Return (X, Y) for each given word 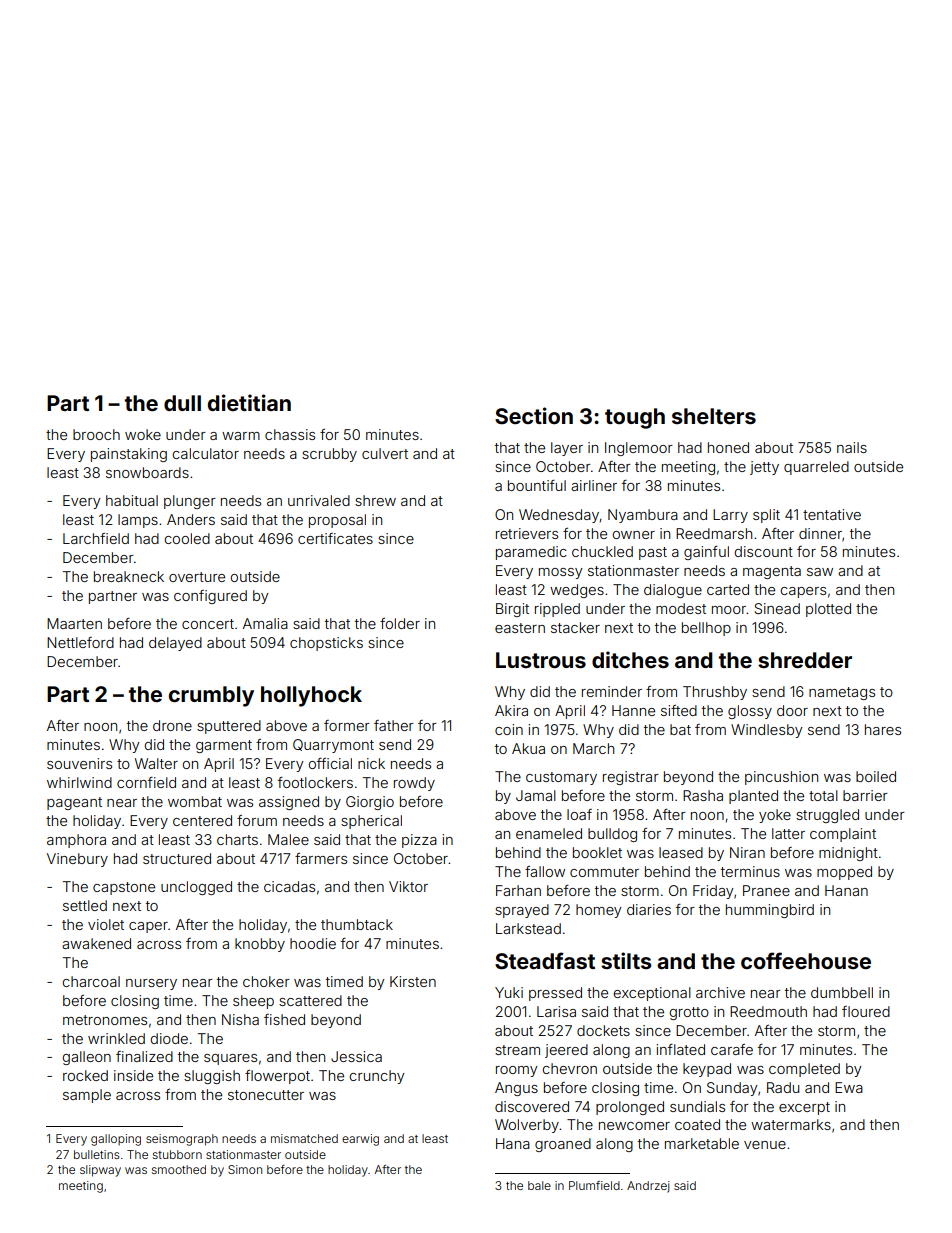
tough (635, 418)
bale (539, 1185)
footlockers (315, 782)
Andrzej (648, 1187)
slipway (100, 1171)
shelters (714, 416)
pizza (419, 841)
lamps (138, 521)
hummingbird (770, 911)
